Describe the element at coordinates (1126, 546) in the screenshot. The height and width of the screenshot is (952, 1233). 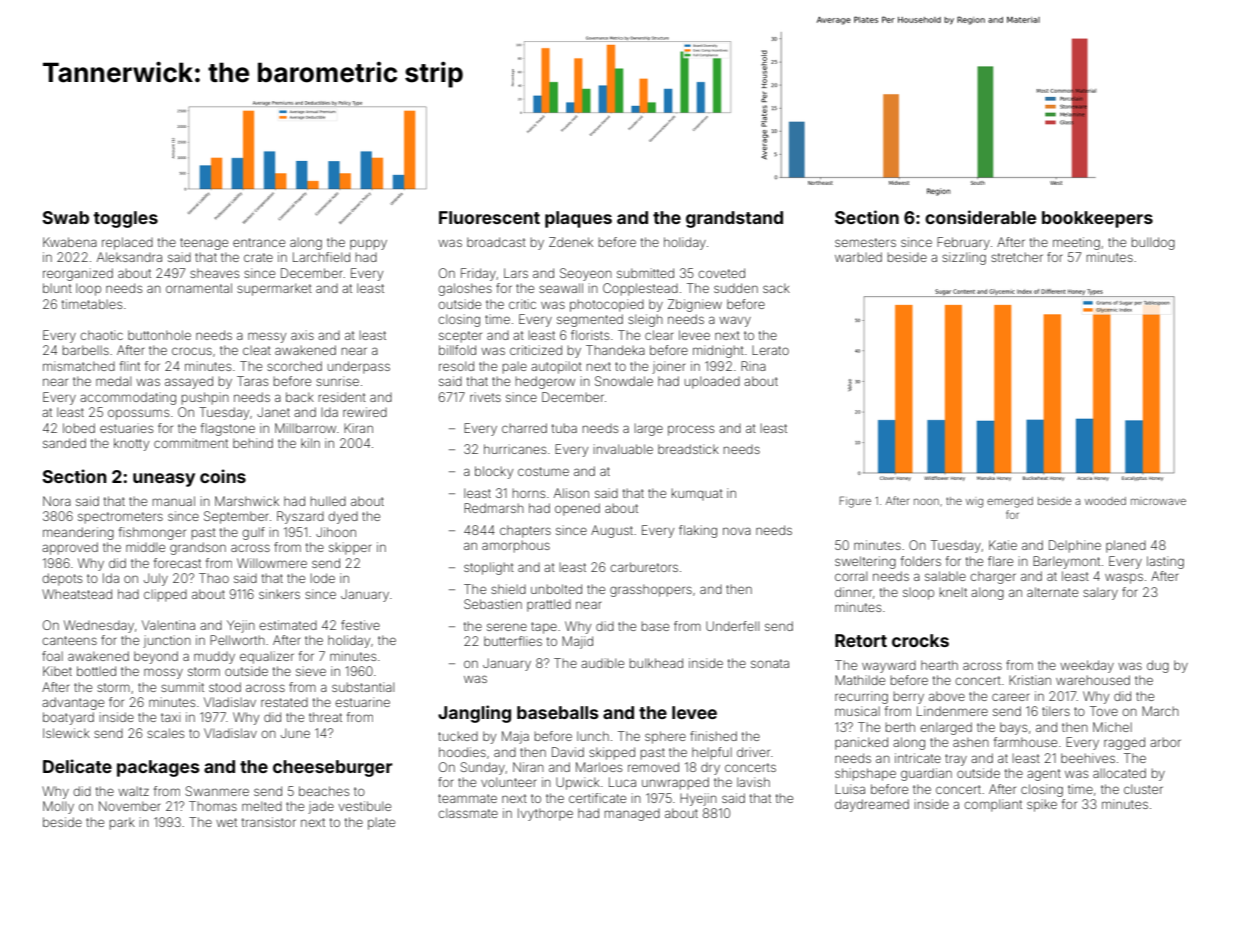
I see `planed` at that location.
